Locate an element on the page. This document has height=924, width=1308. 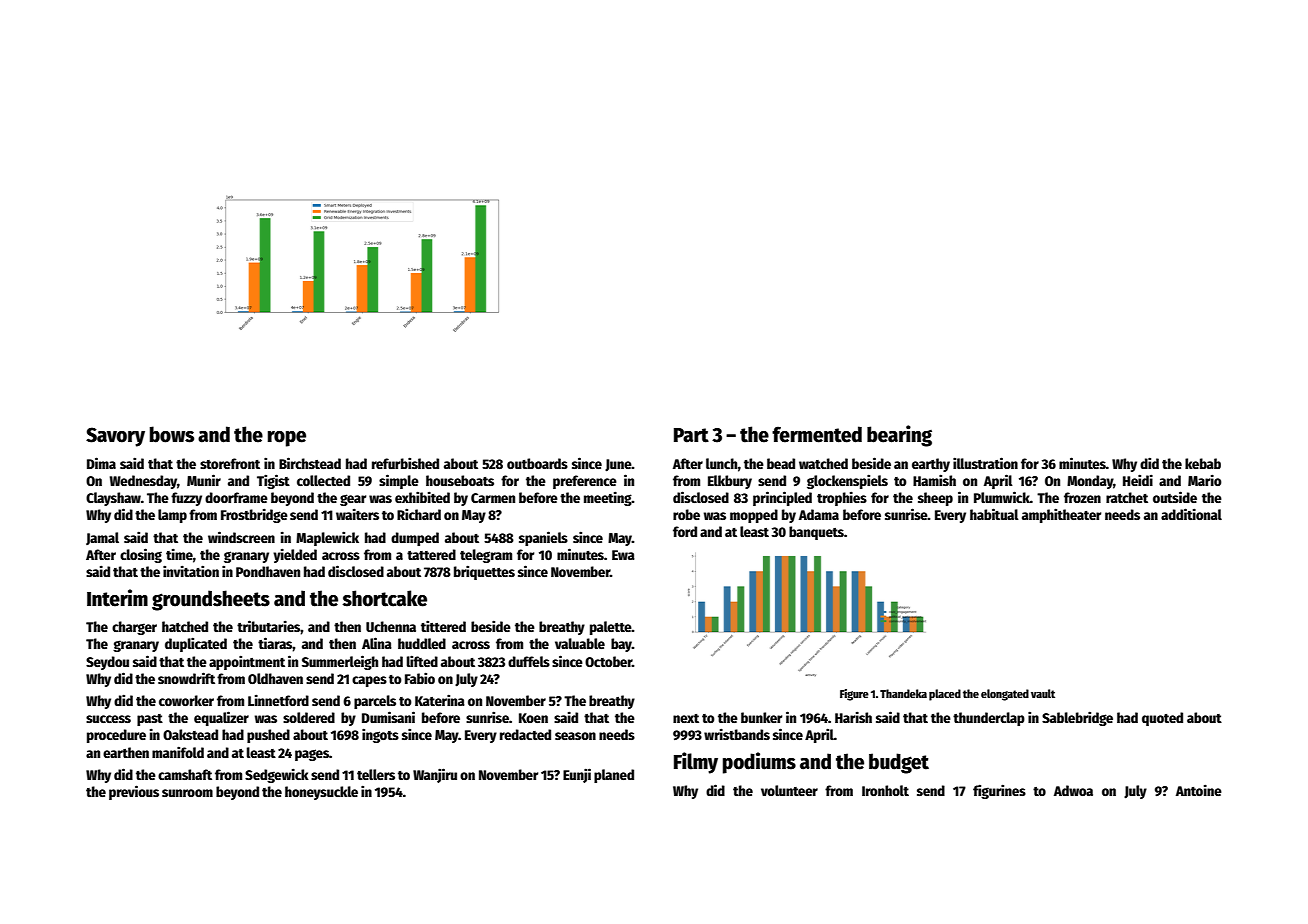
Frostbridge is located at coordinates (254, 515).
